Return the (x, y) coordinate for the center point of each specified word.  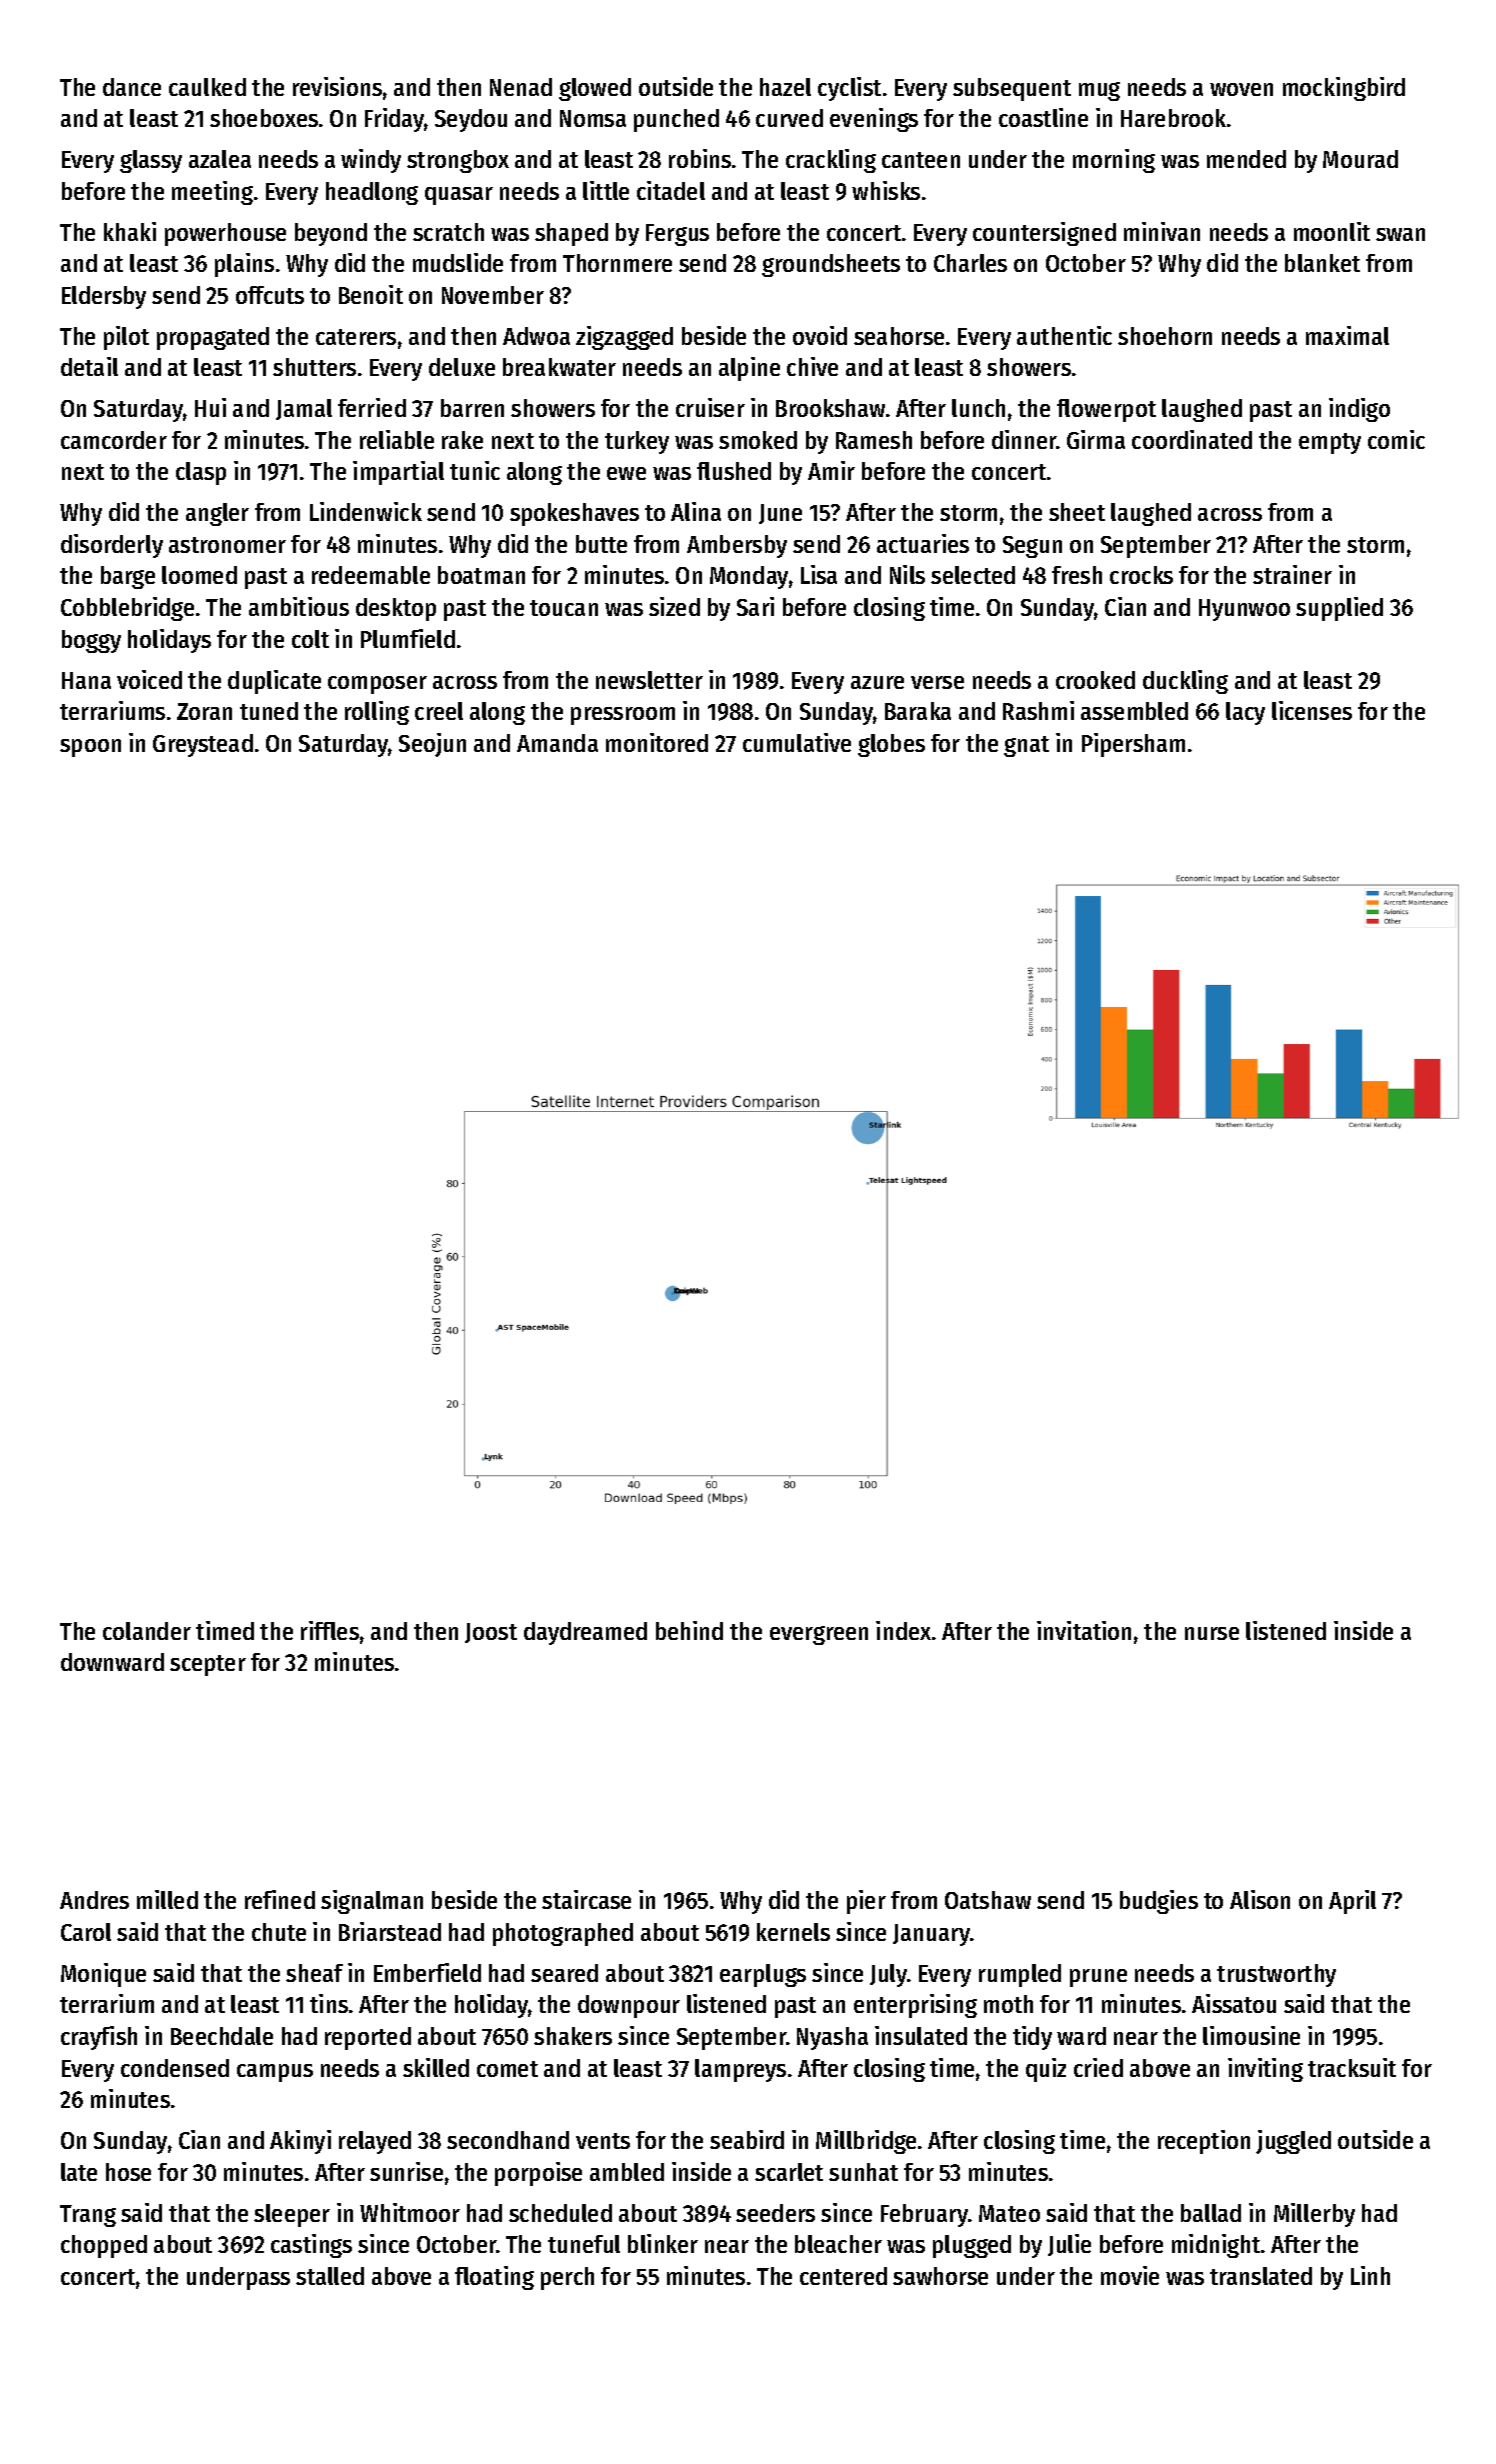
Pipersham (1133, 745)
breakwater (559, 367)
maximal (1347, 335)
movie (1130, 2275)
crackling (831, 161)
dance (132, 87)
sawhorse (940, 2276)
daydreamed (585, 1633)
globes (891, 745)
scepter (208, 1665)
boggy (91, 641)
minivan (1162, 231)
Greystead (203, 745)
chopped (104, 2246)
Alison (1260, 1899)
